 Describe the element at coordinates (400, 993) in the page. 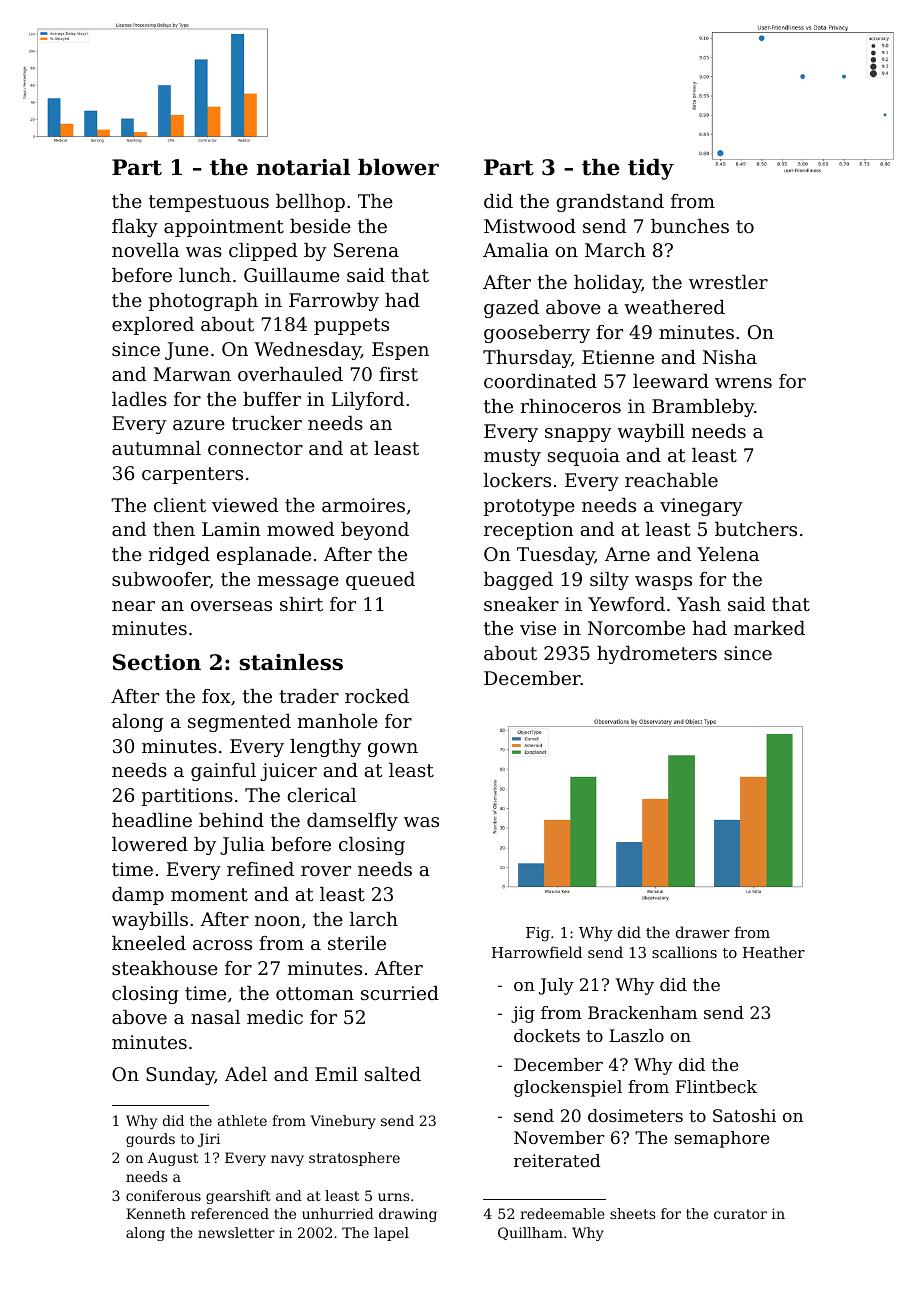

I see `scurried` at that location.
